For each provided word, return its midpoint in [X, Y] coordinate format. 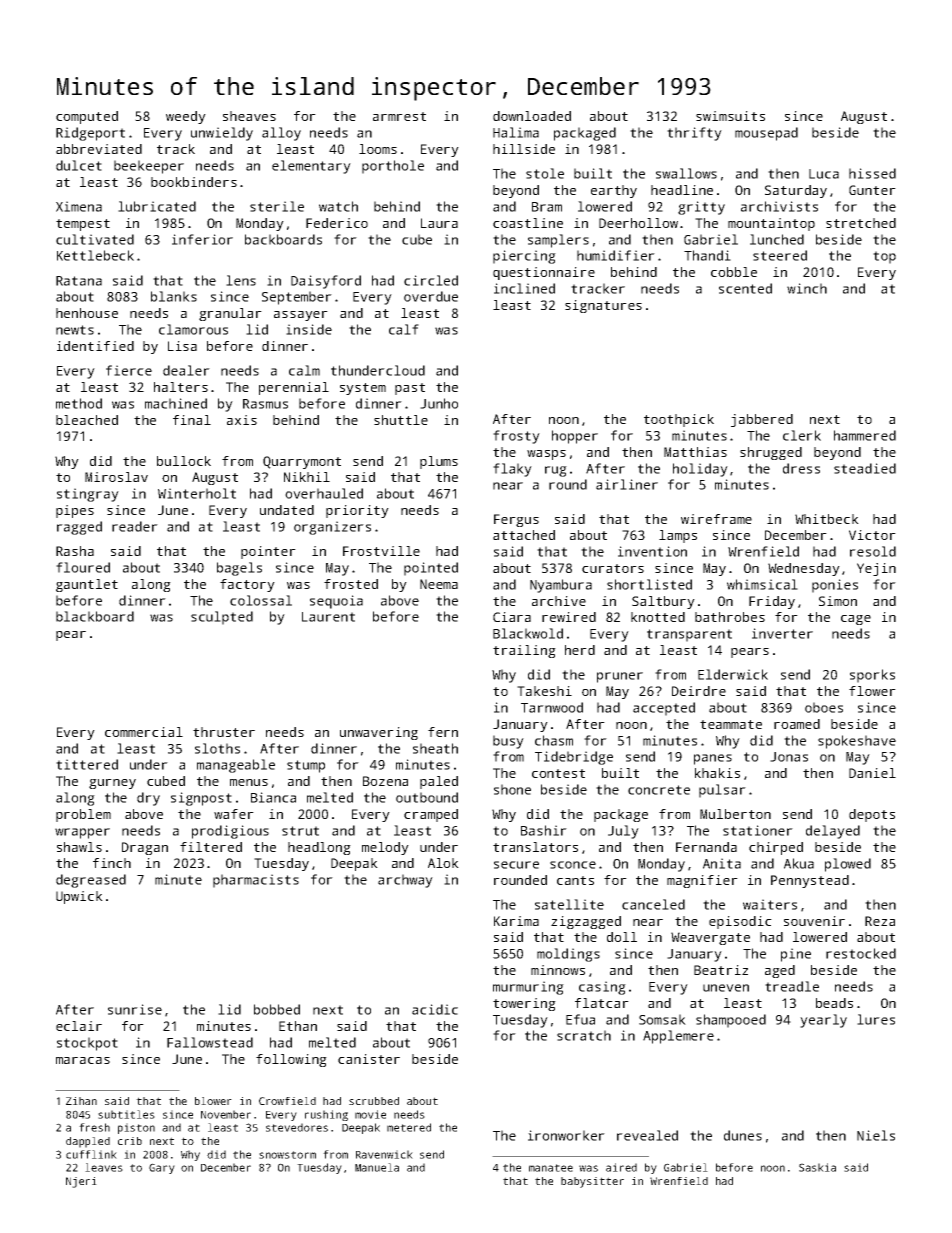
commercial [144, 732]
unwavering [379, 733]
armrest [399, 116]
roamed [797, 724]
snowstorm [287, 1155]
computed [87, 117]
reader [135, 526]
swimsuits [730, 116]
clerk [802, 435]
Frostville [381, 551]
